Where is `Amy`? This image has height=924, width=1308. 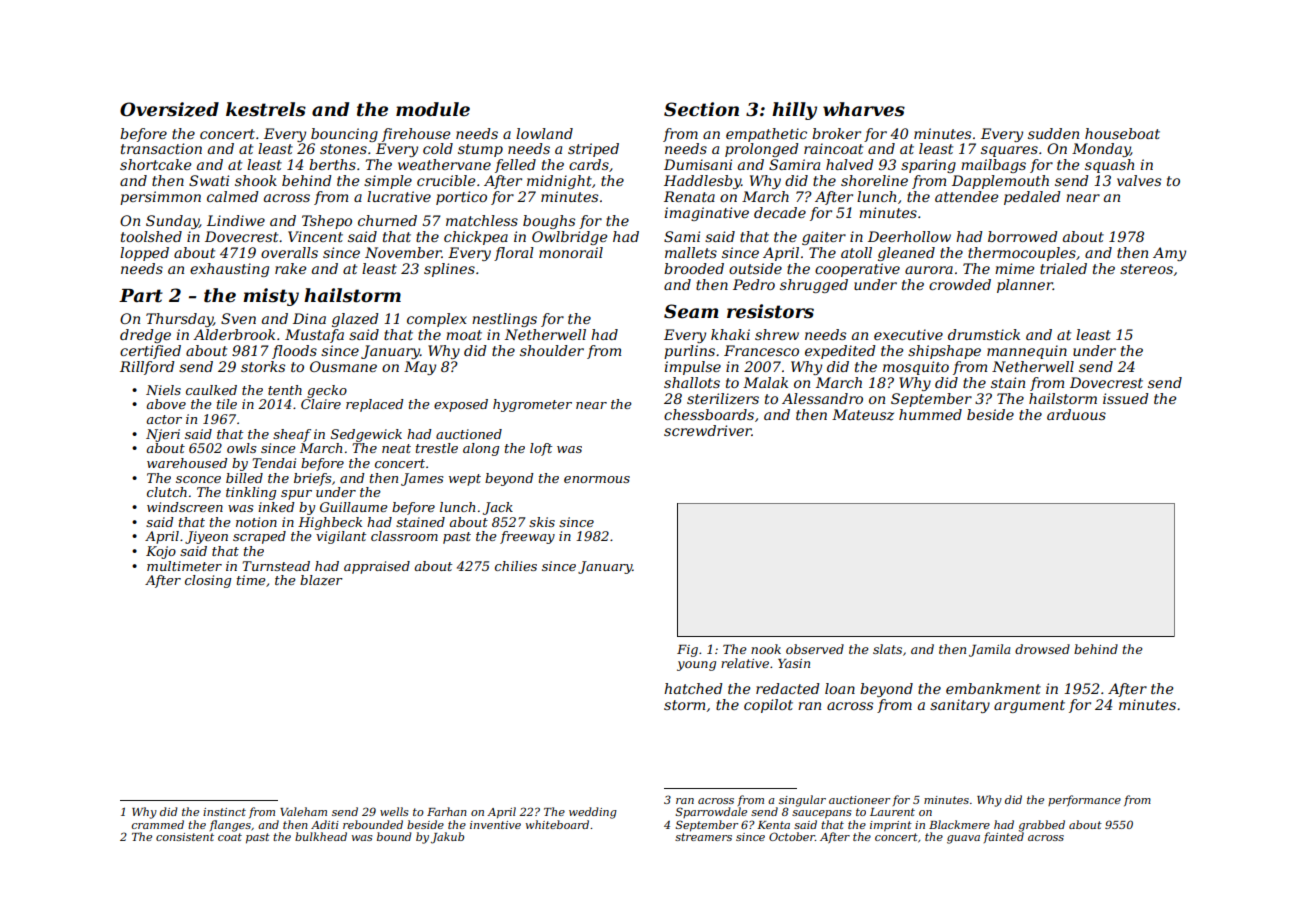 Amy is located at coordinates (1169, 254).
